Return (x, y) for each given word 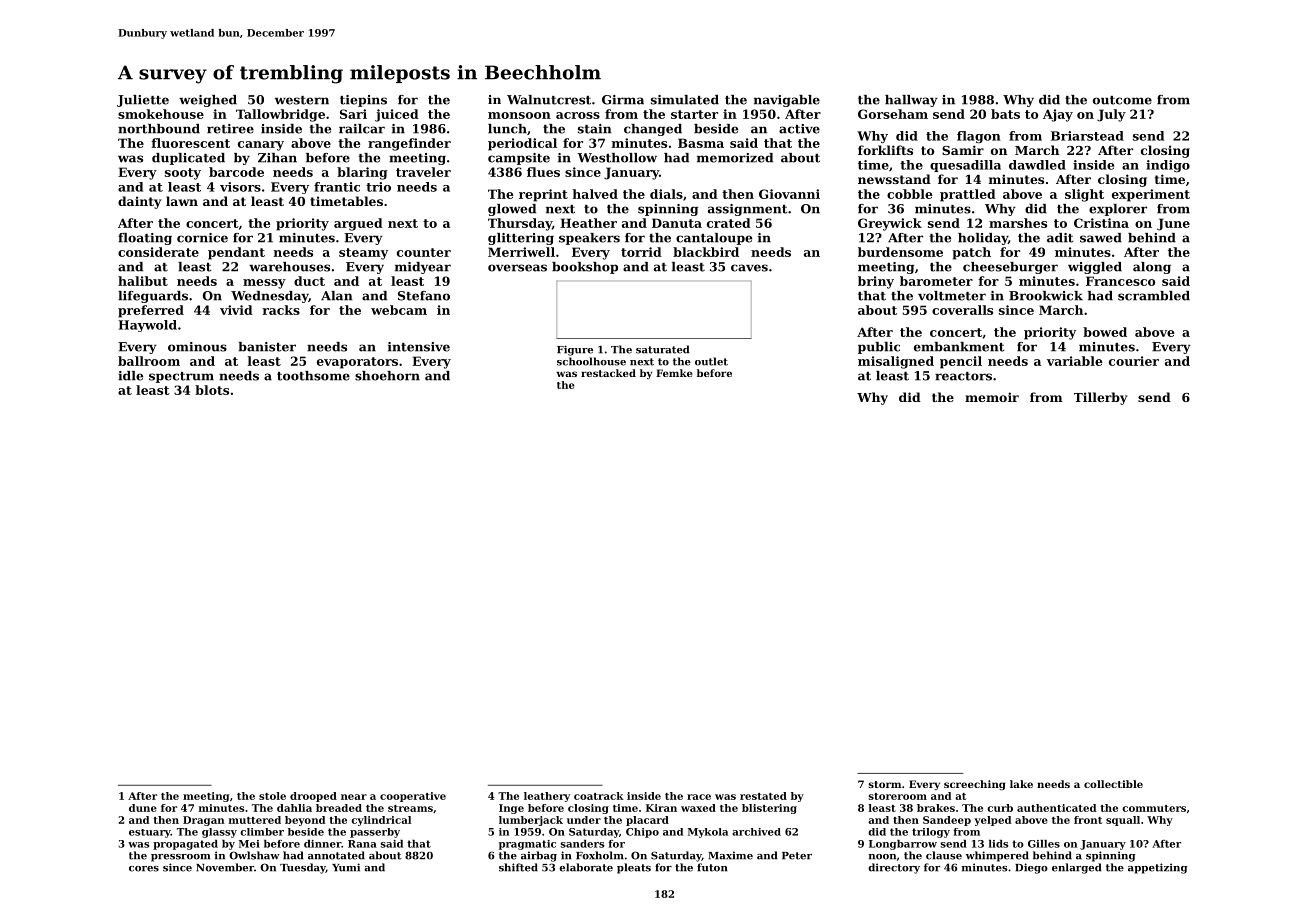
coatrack (599, 796)
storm (884, 784)
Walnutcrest (549, 100)
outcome (1122, 100)
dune (143, 808)
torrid (641, 252)
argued (358, 224)
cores (144, 869)
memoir (992, 397)
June (1173, 224)
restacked (608, 373)
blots (212, 390)
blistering (769, 809)
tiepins (363, 101)
